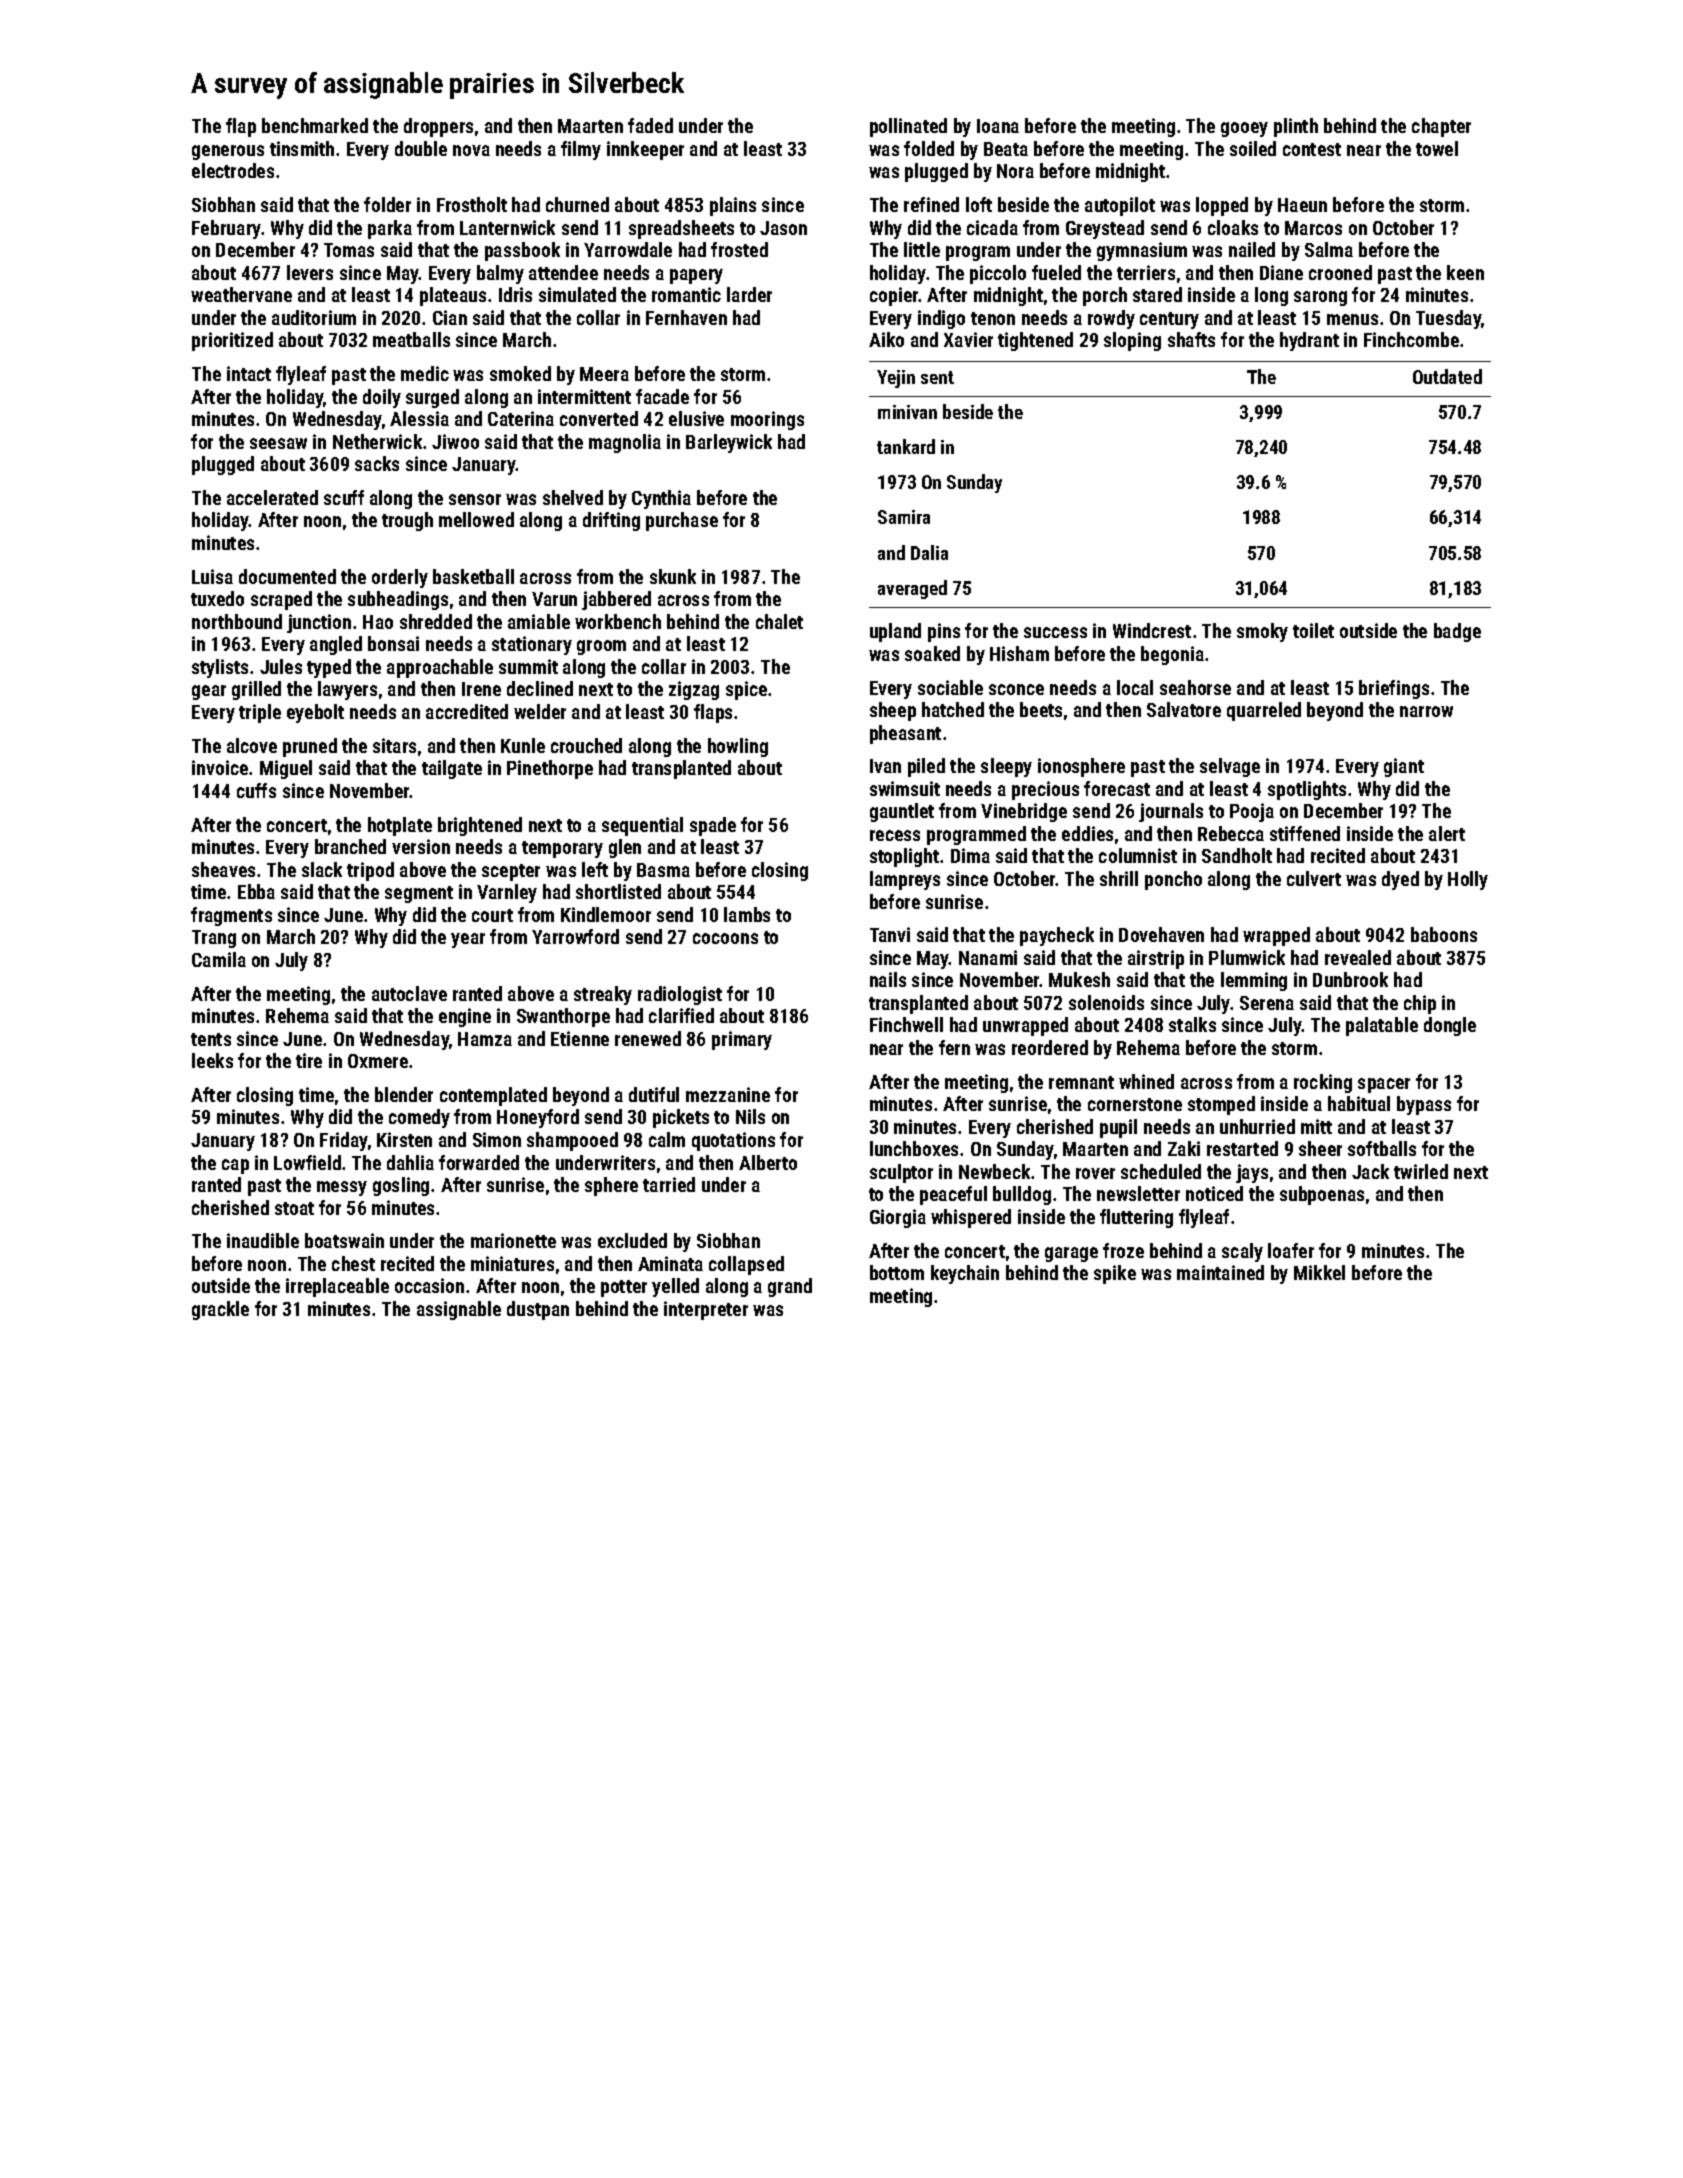 The height and width of the screenshot is (2178, 1683). I want to click on smoked, so click(520, 373).
